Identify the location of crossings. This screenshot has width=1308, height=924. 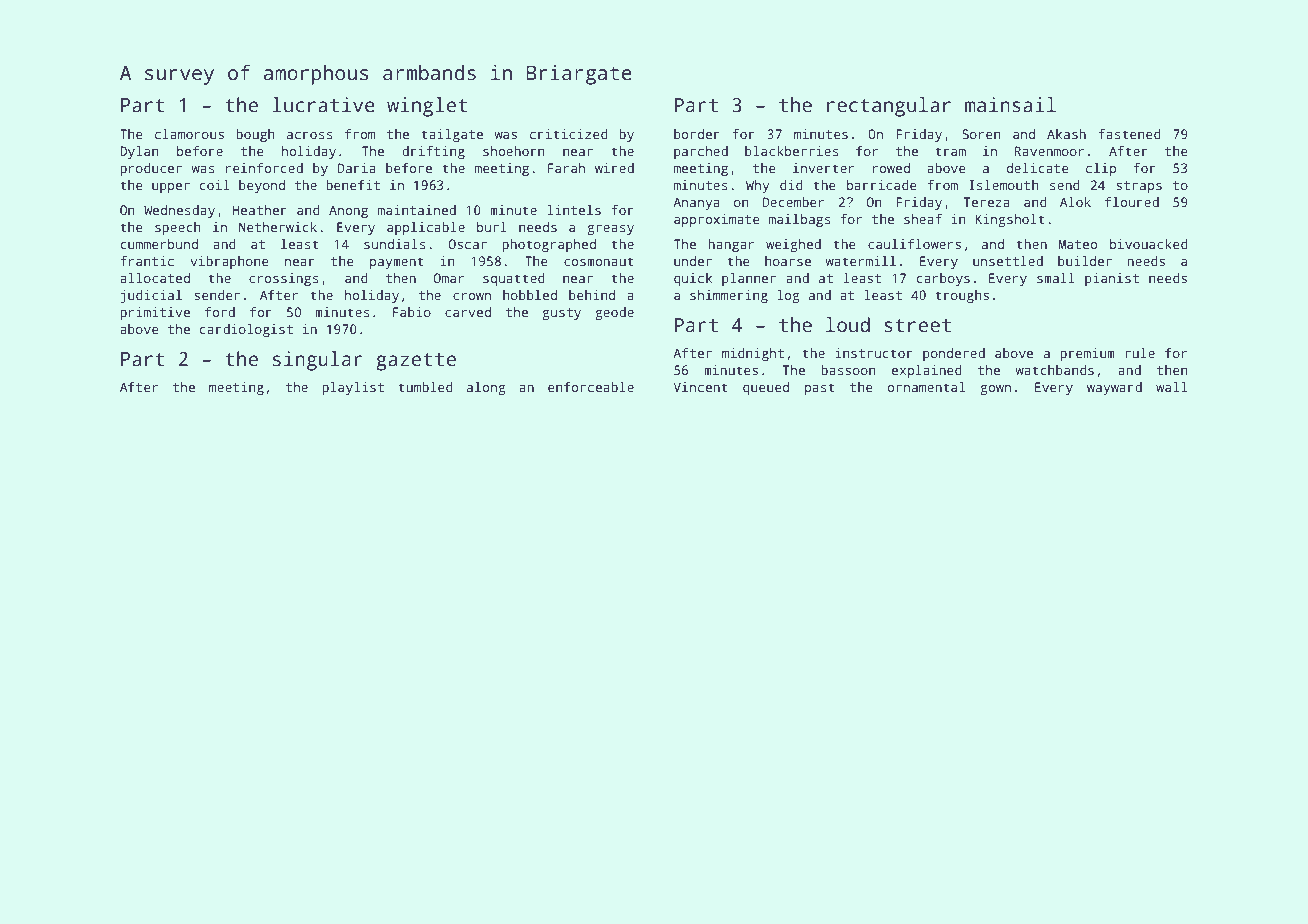
(284, 279).
